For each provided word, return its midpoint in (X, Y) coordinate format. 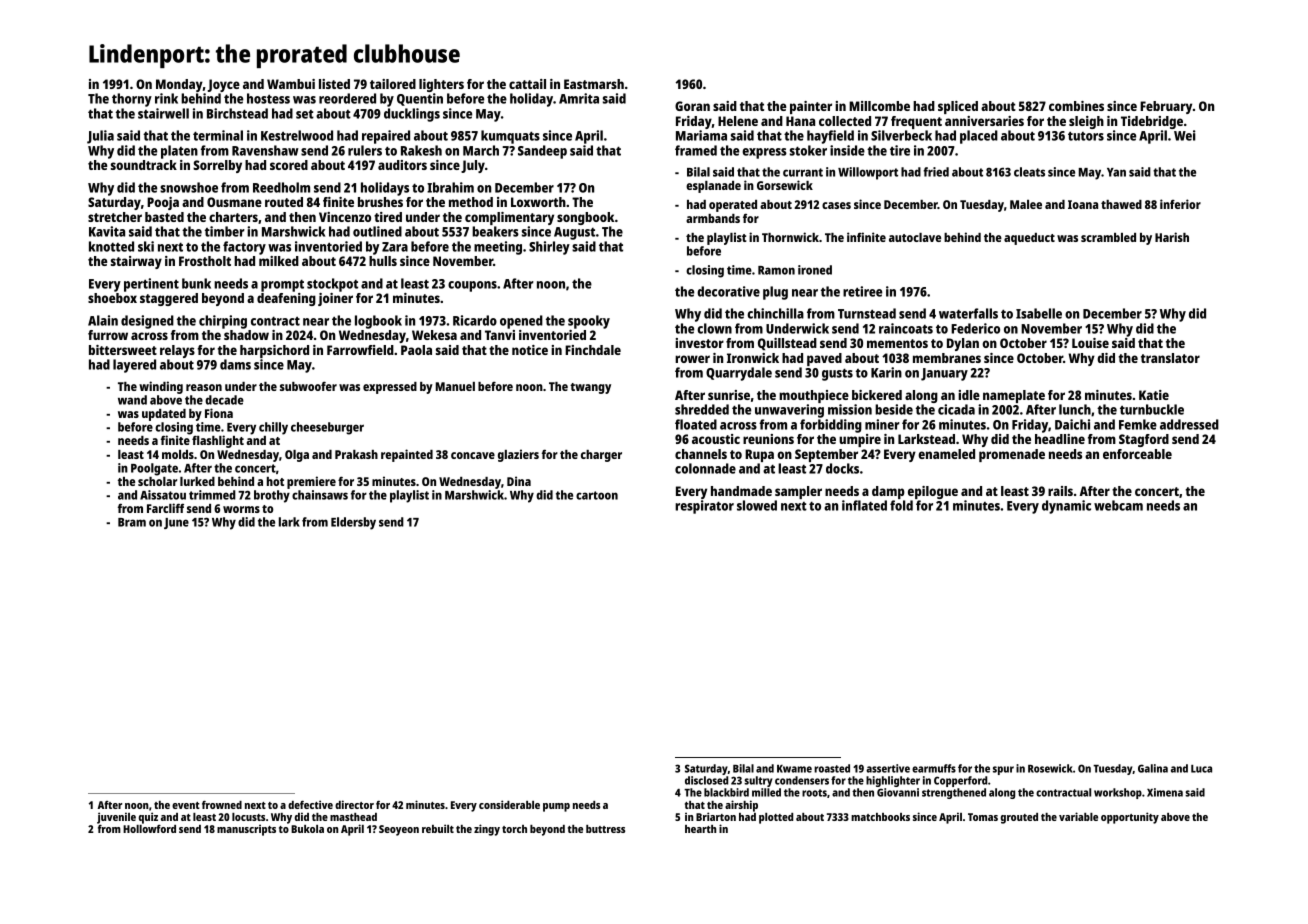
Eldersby (353, 523)
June (176, 523)
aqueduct (1029, 239)
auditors (402, 165)
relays (177, 351)
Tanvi (500, 335)
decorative (728, 291)
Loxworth (538, 202)
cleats (1029, 172)
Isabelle (1039, 313)
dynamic (1066, 507)
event (186, 805)
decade (224, 400)
